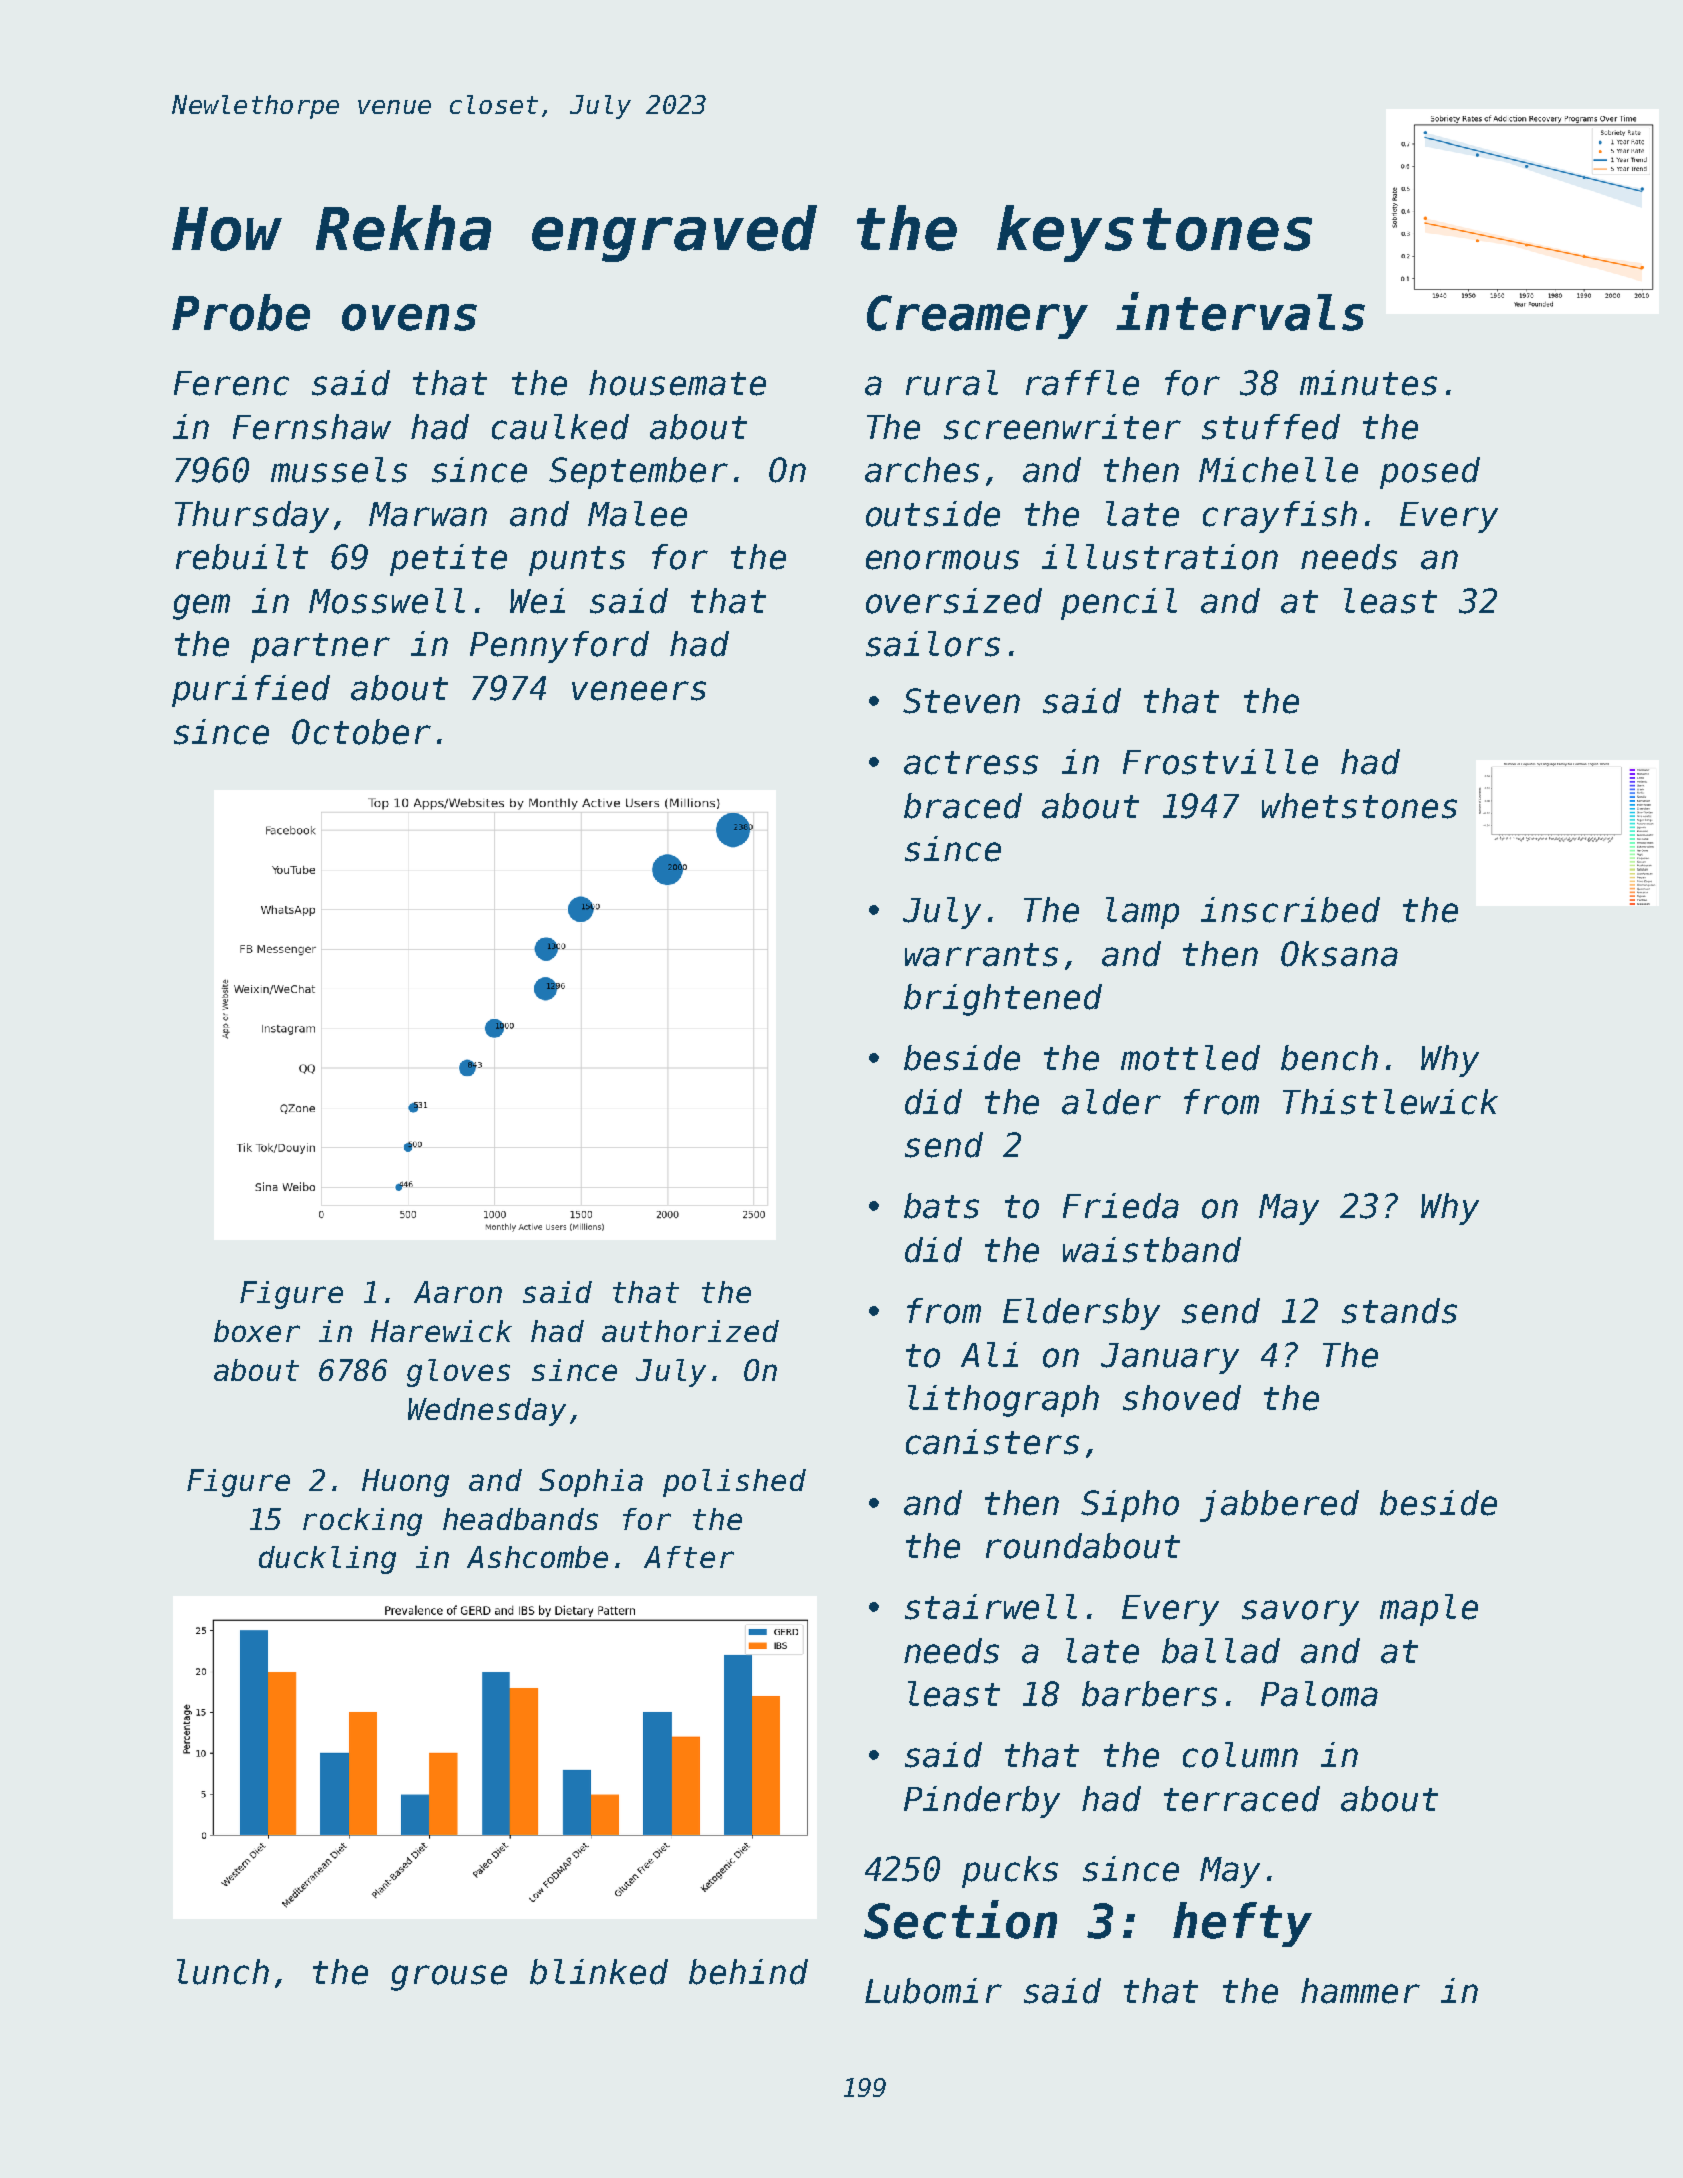 The image size is (1683, 2178). Describe the element at coordinates (1368, 383) in the document. I see `minutes` at that location.
